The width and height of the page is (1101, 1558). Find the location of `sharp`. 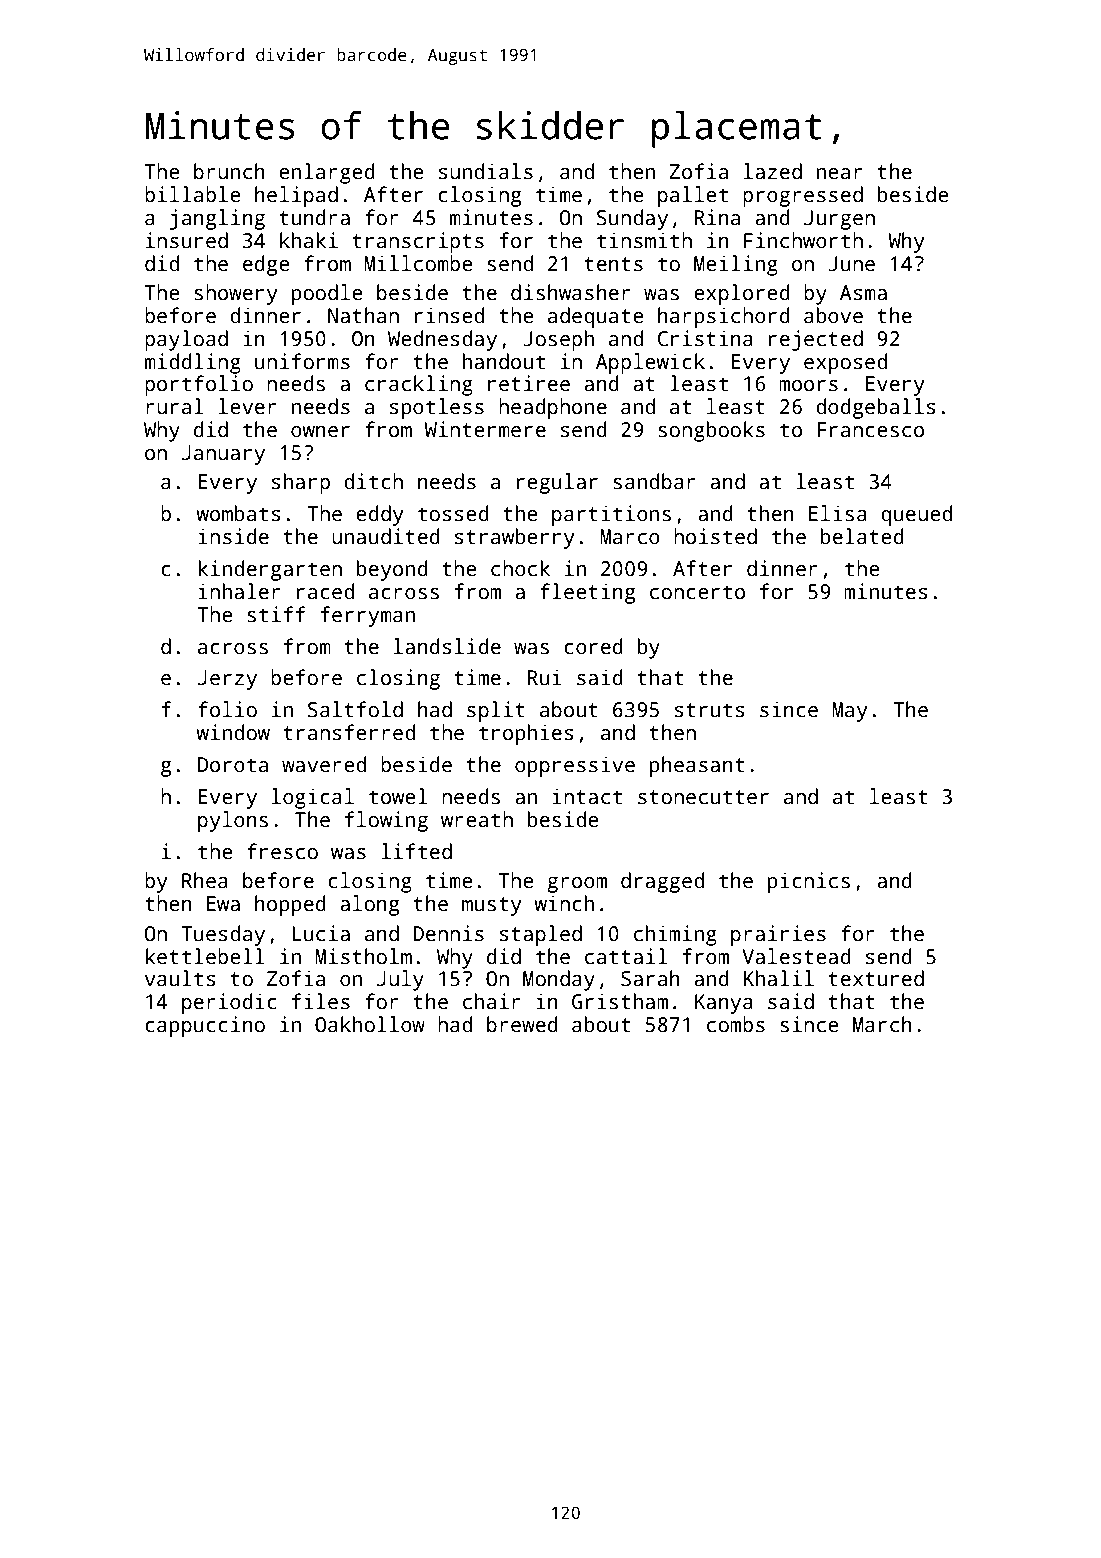

sharp is located at coordinates (301, 483).
